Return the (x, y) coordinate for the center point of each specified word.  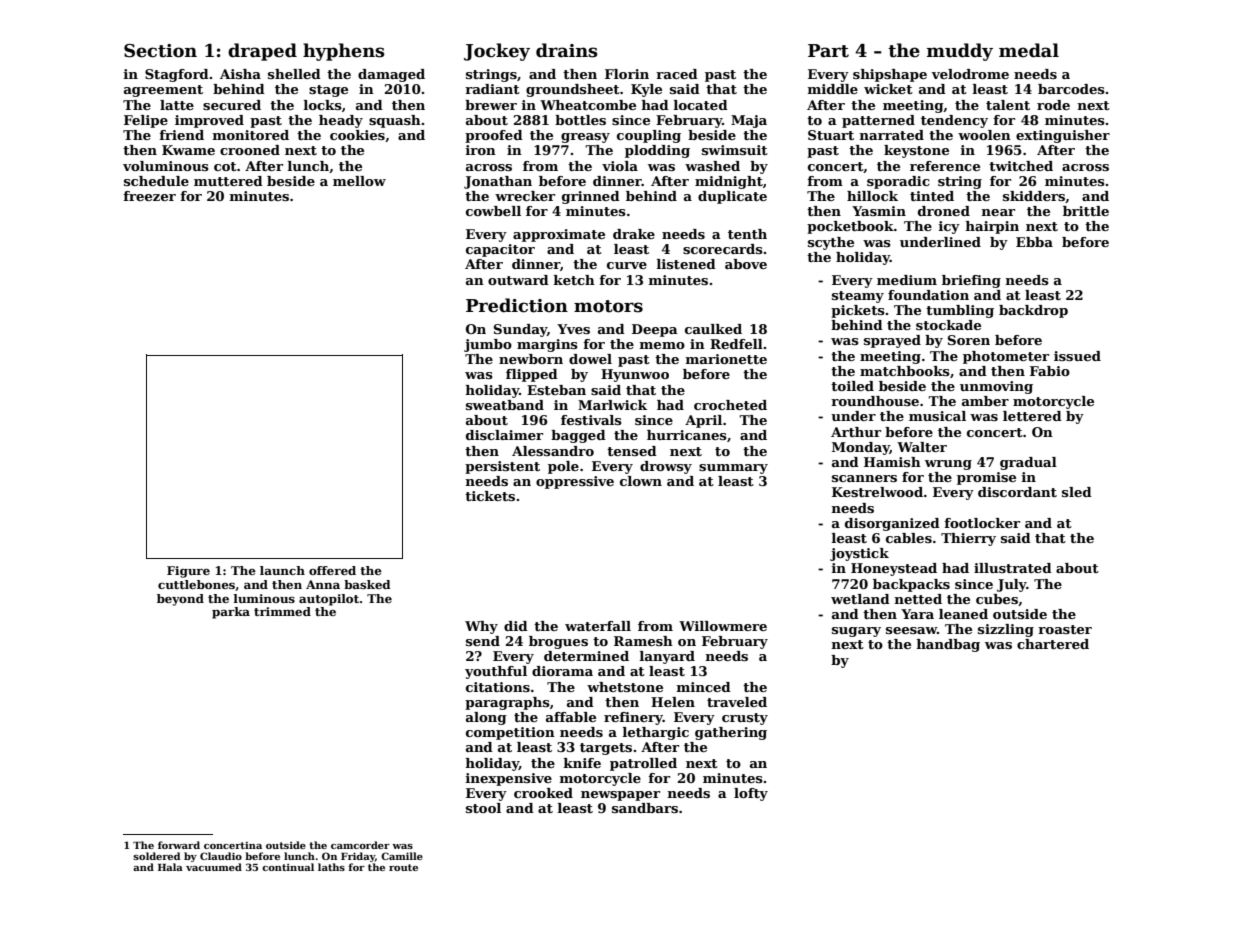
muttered (228, 181)
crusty (745, 719)
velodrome (970, 74)
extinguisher (1063, 136)
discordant (1017, 492)
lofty (751, 794)
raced (677, 74)
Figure (188, 572)
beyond (180, 600)
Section (160, 51)
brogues (558, 642)
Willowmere (723, 626)
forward (179, 845)
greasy (585, 138)
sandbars (645, 808)
